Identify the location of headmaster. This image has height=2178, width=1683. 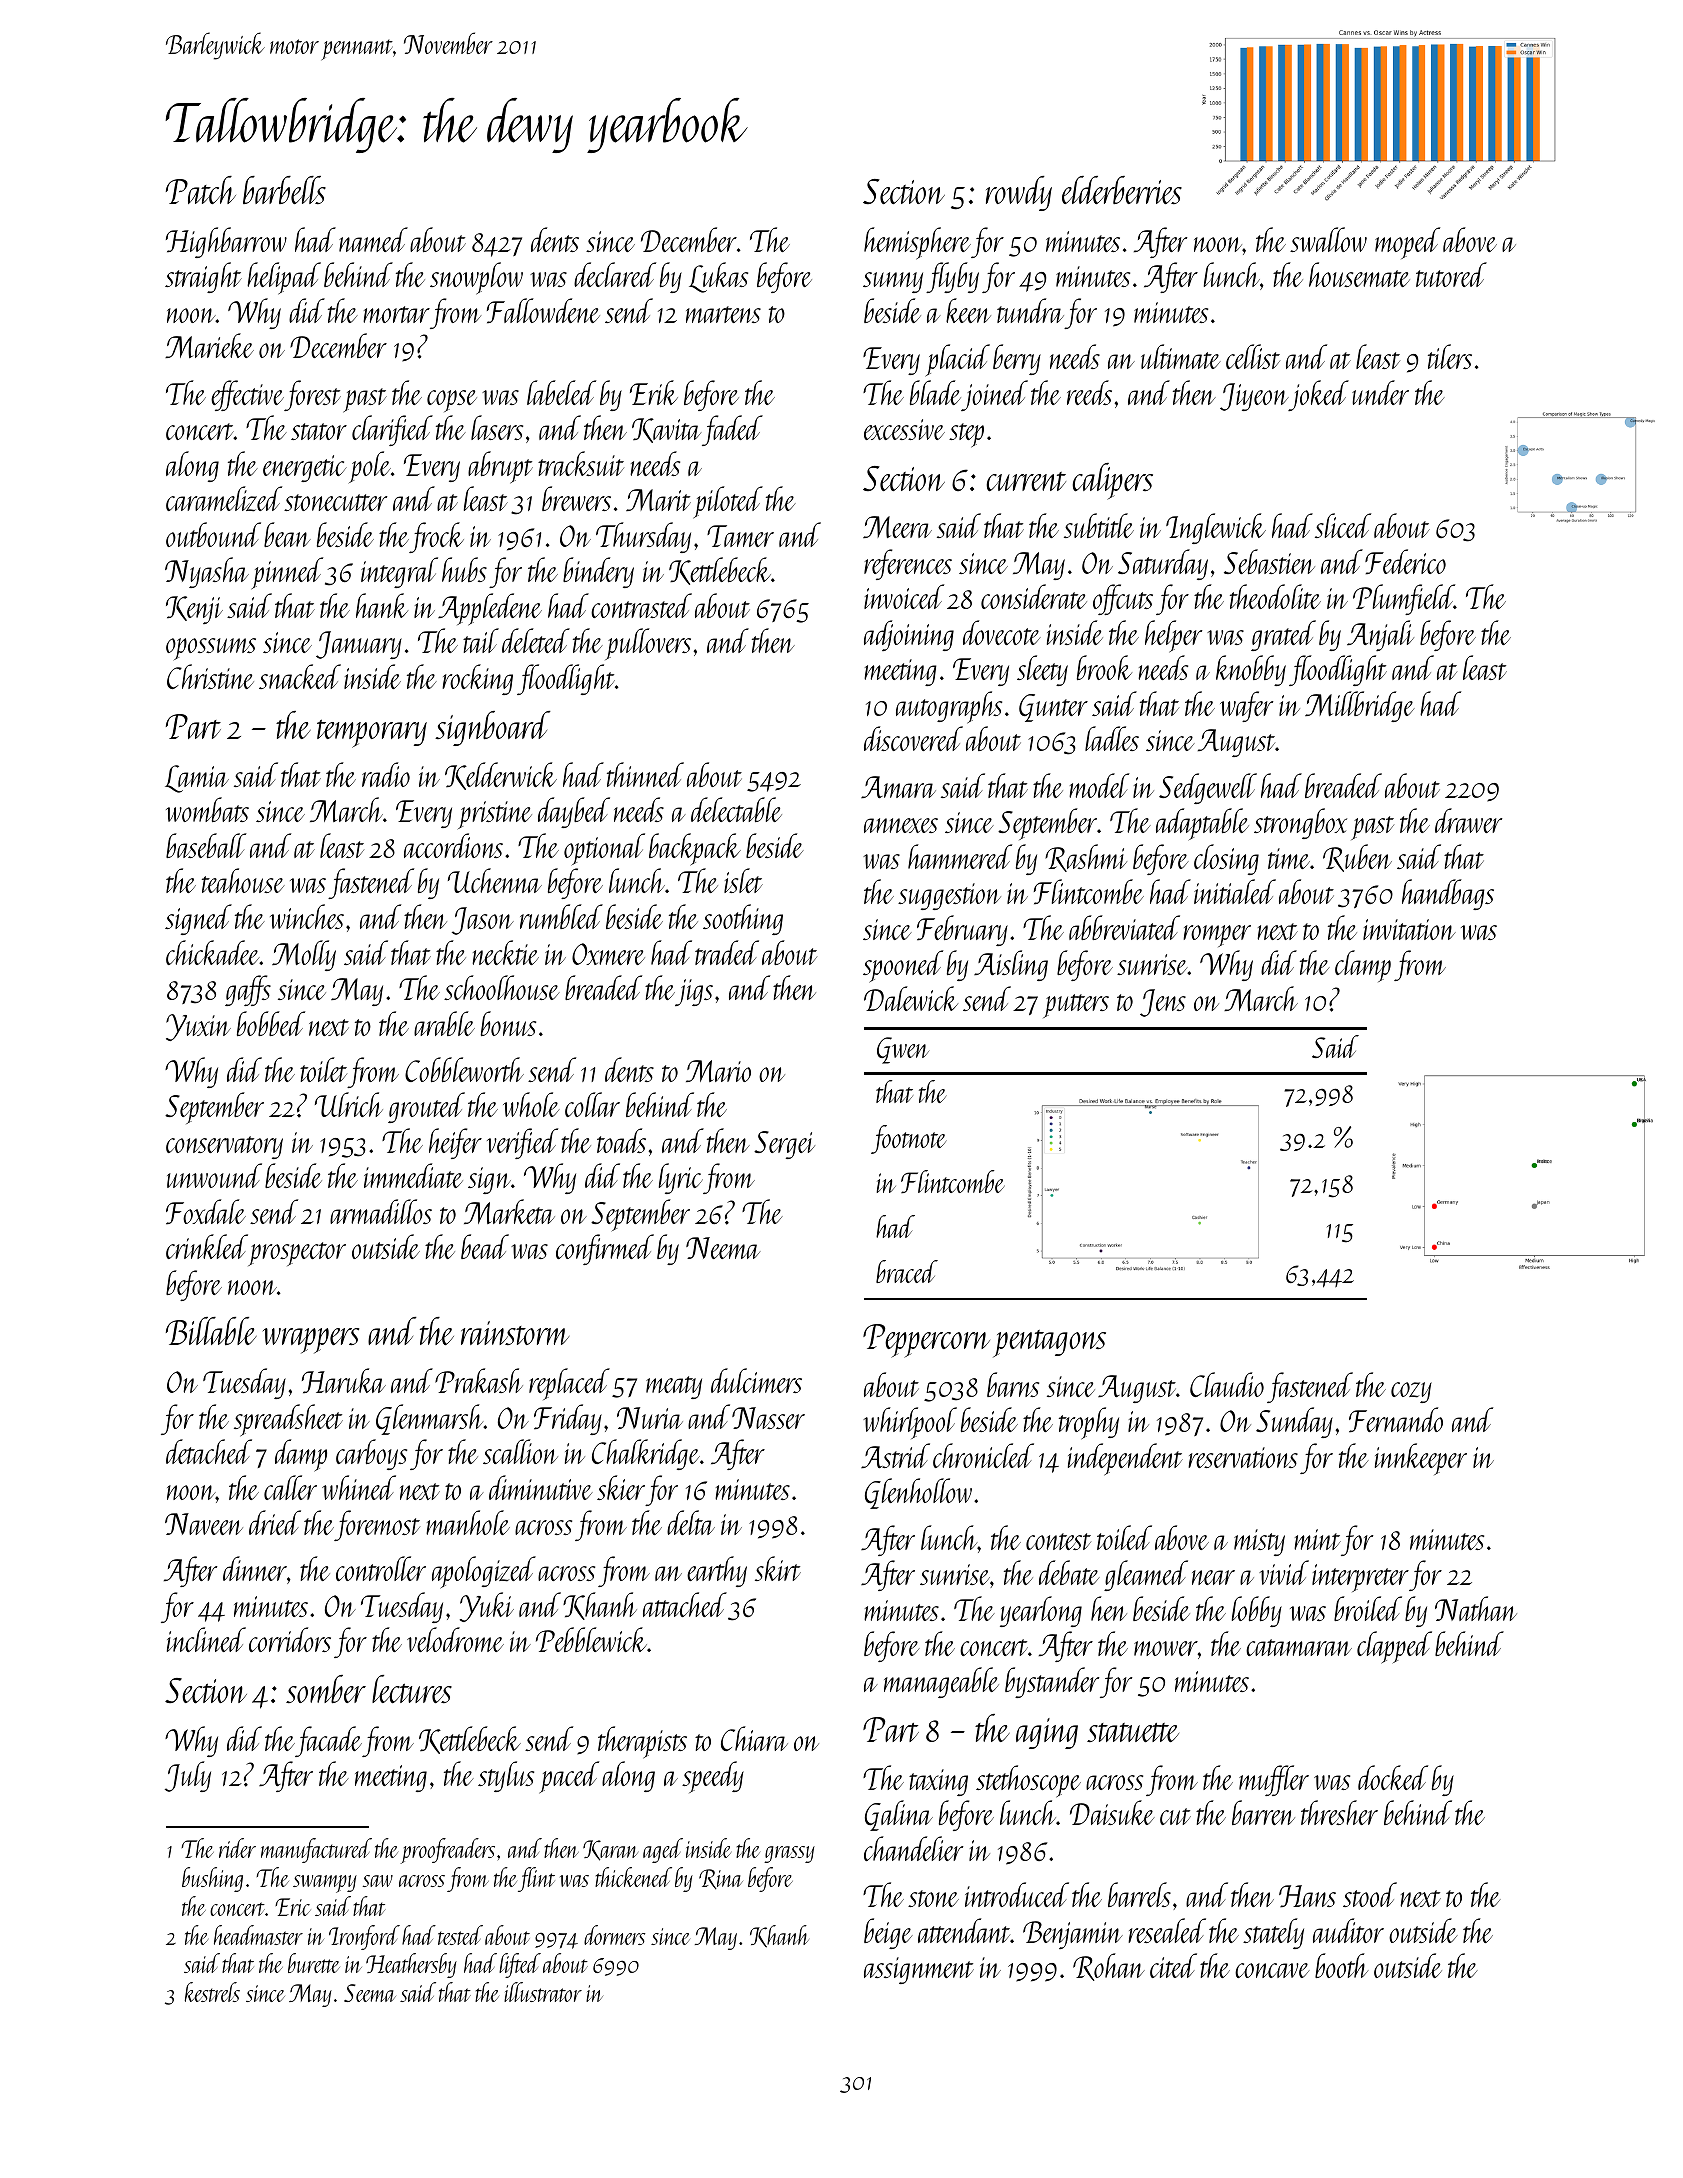
(258, 1935).
